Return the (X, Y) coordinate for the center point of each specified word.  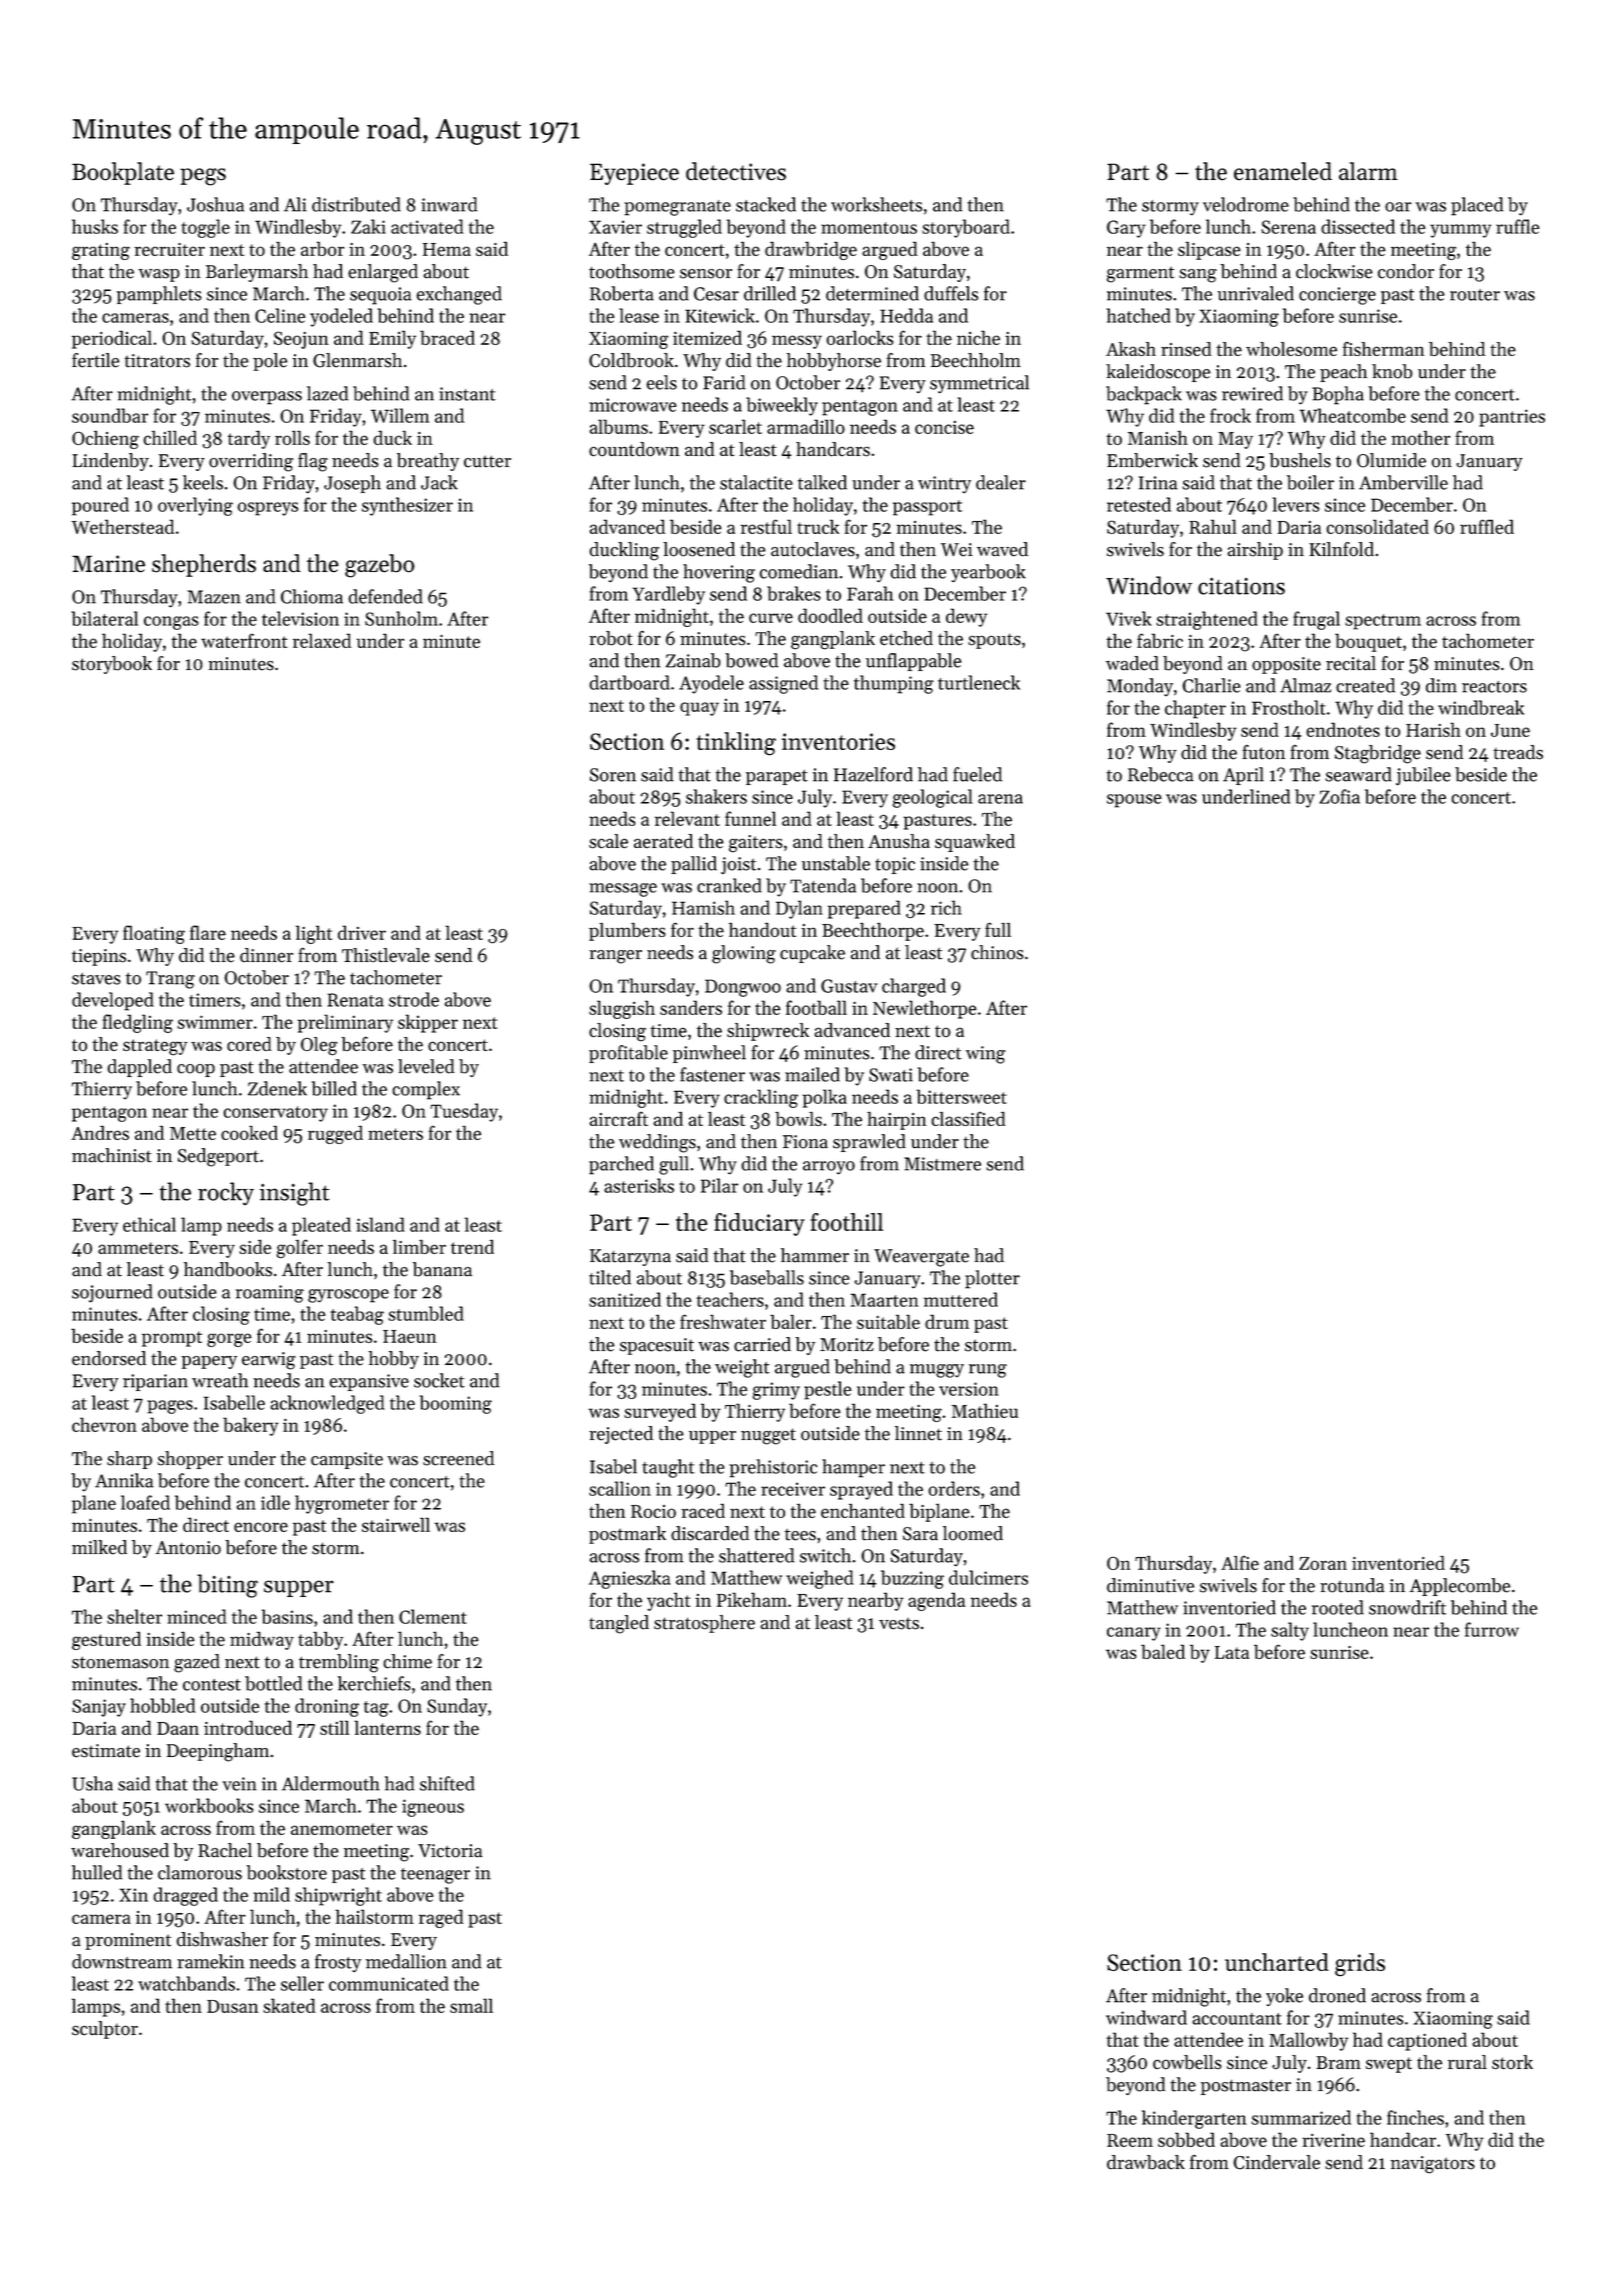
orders (954, 1488)
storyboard (966, 228)
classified (968, 1118)
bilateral (104, 618)
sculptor (105, 2030)
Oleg (319, 1046)
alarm (1368, 171)
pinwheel (709, 1054)
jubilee (1423, 776)
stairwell (396, 1524)
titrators (157, 361)
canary (1134, 1634)
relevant (687, 818)
